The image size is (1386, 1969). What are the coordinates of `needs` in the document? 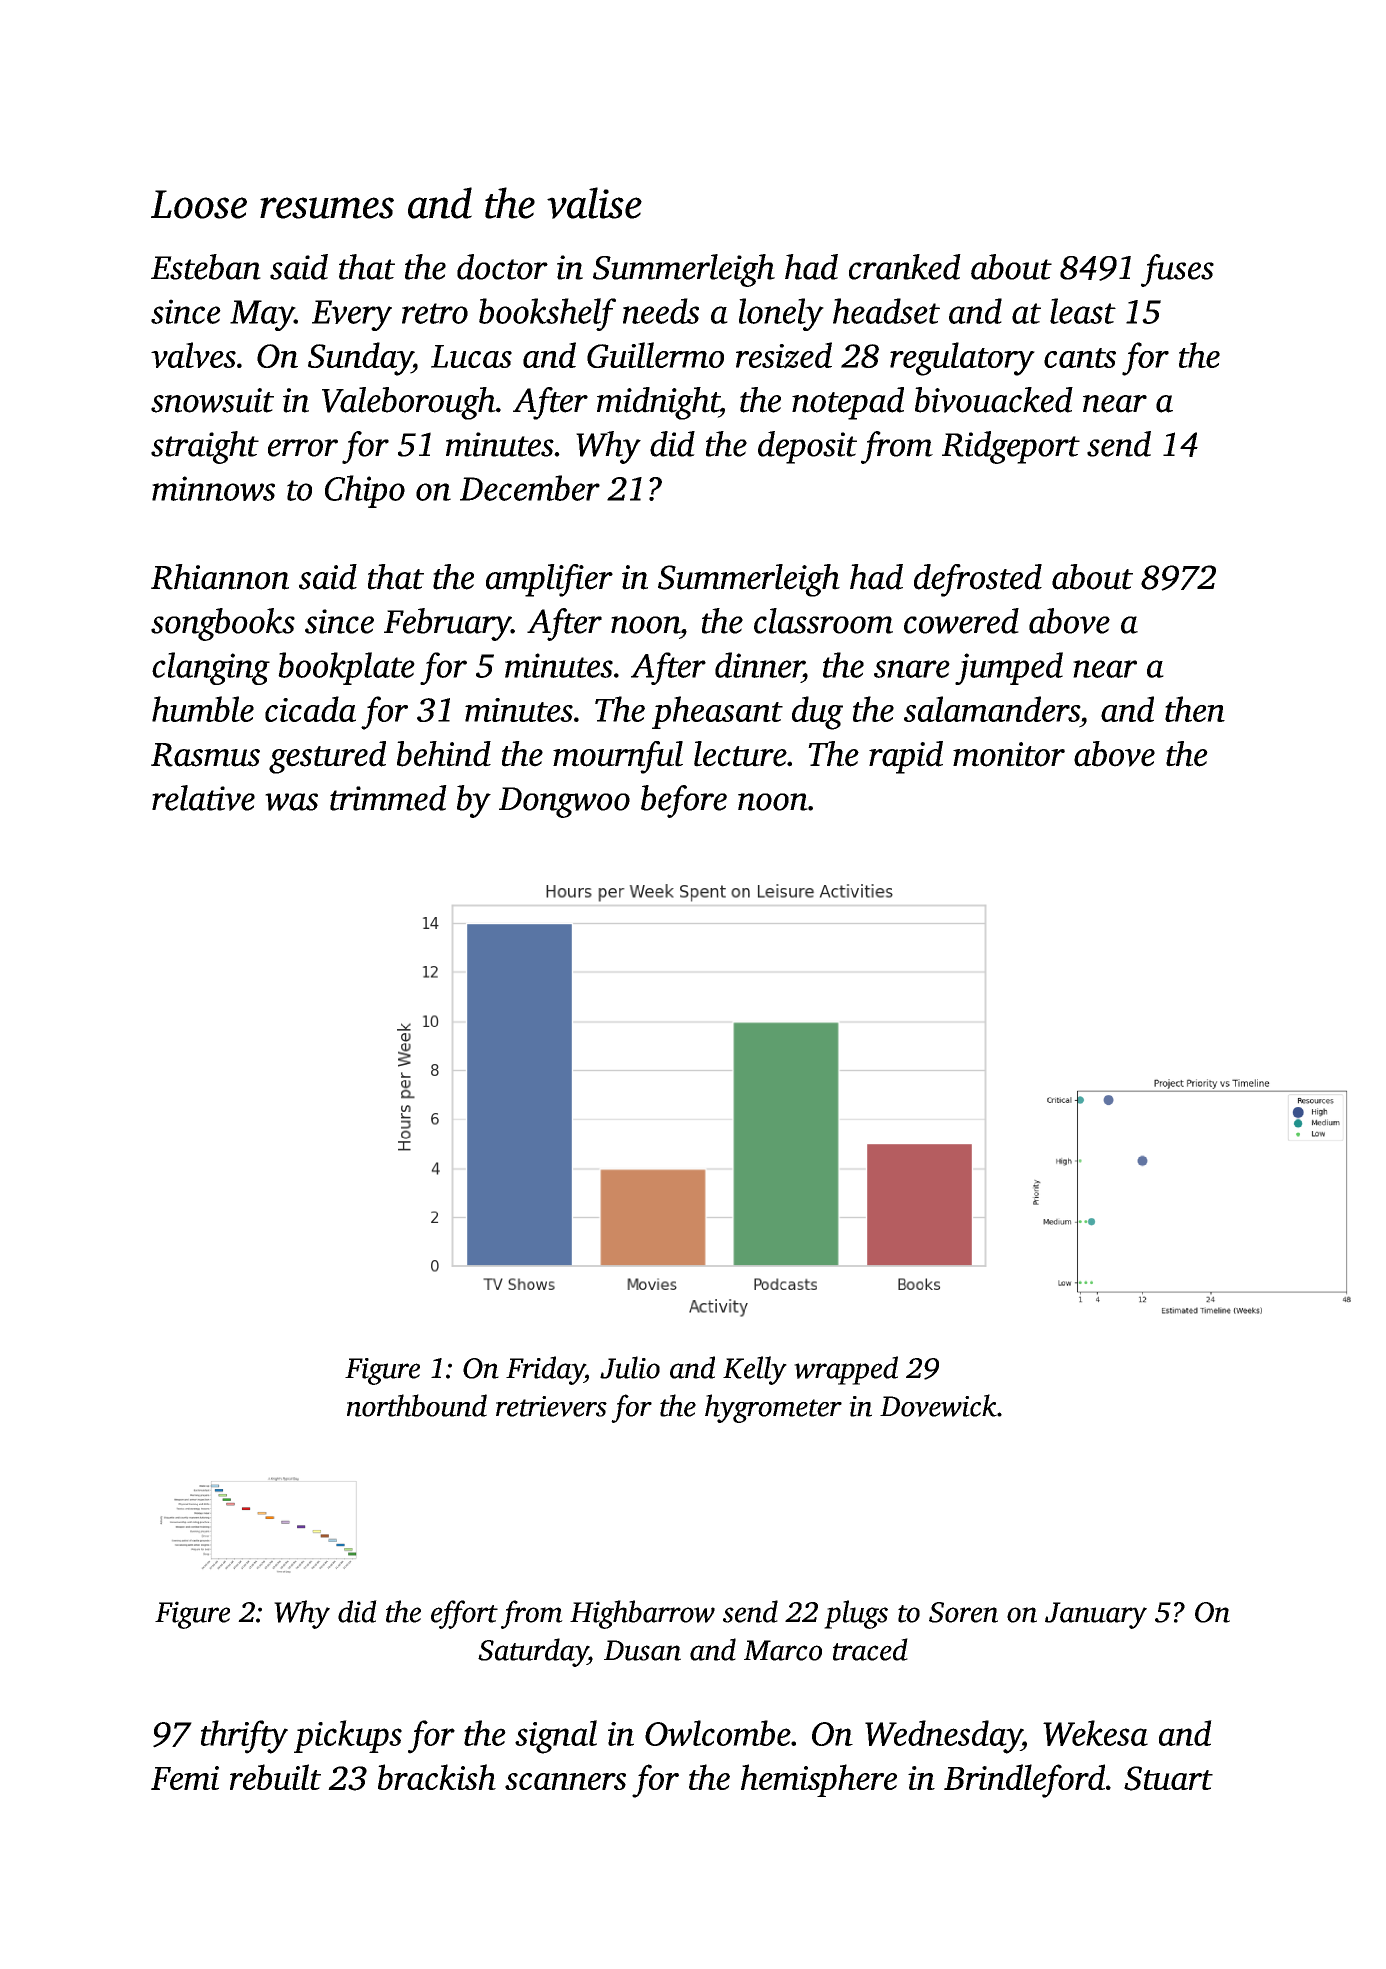 It's located at (661, 311).
